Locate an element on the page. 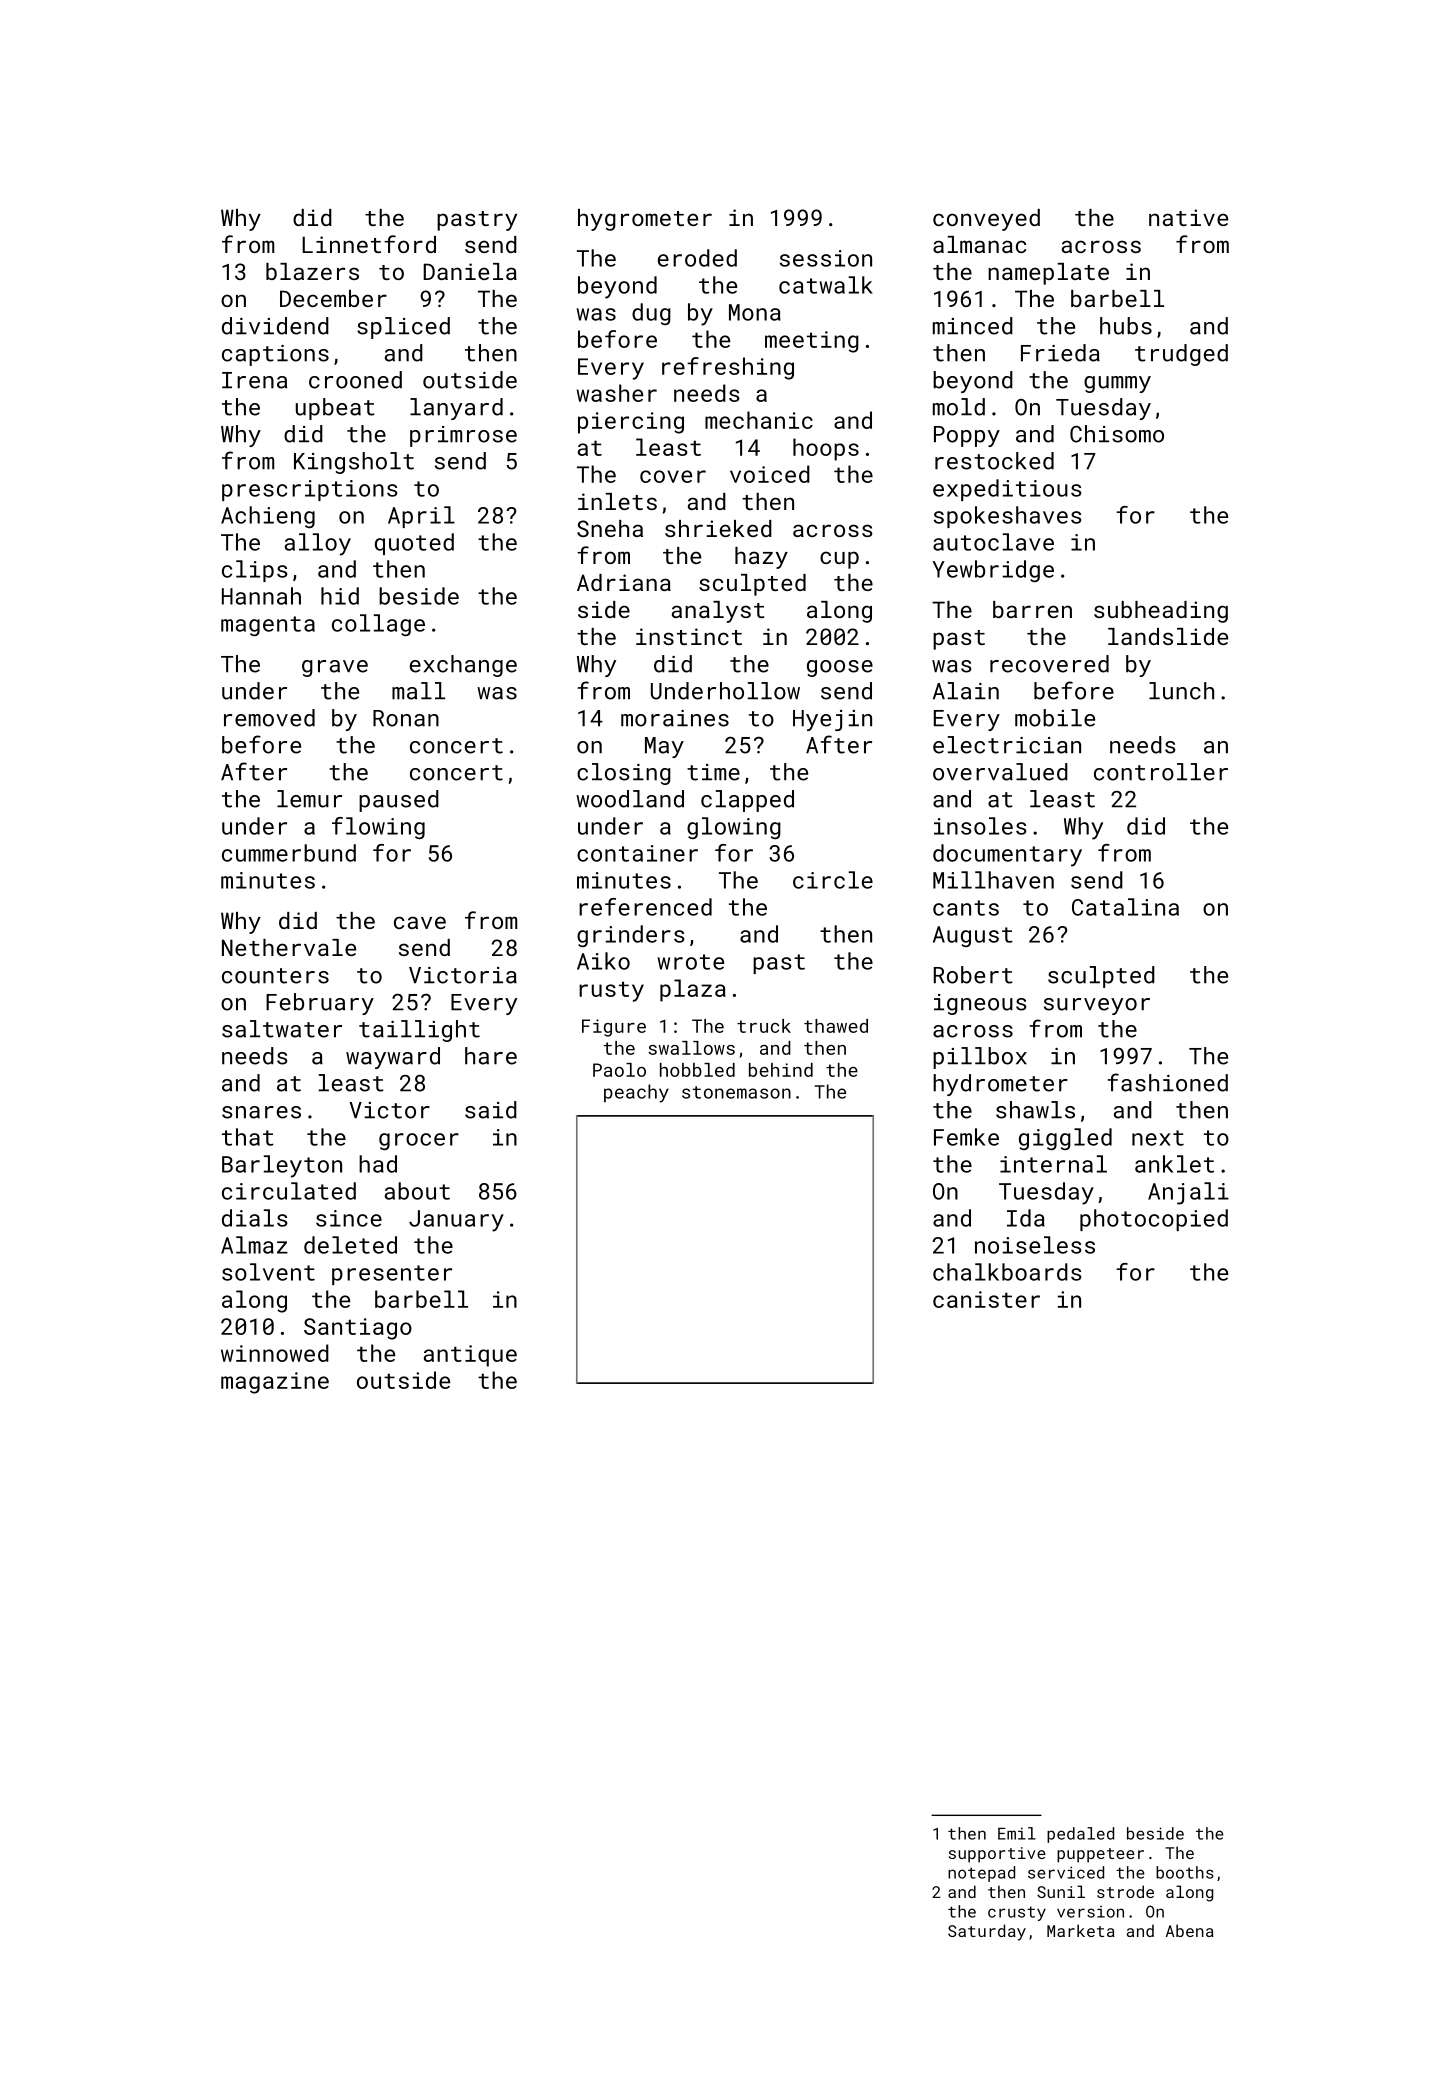  hygrometer is located at coordinates (645, 220).
